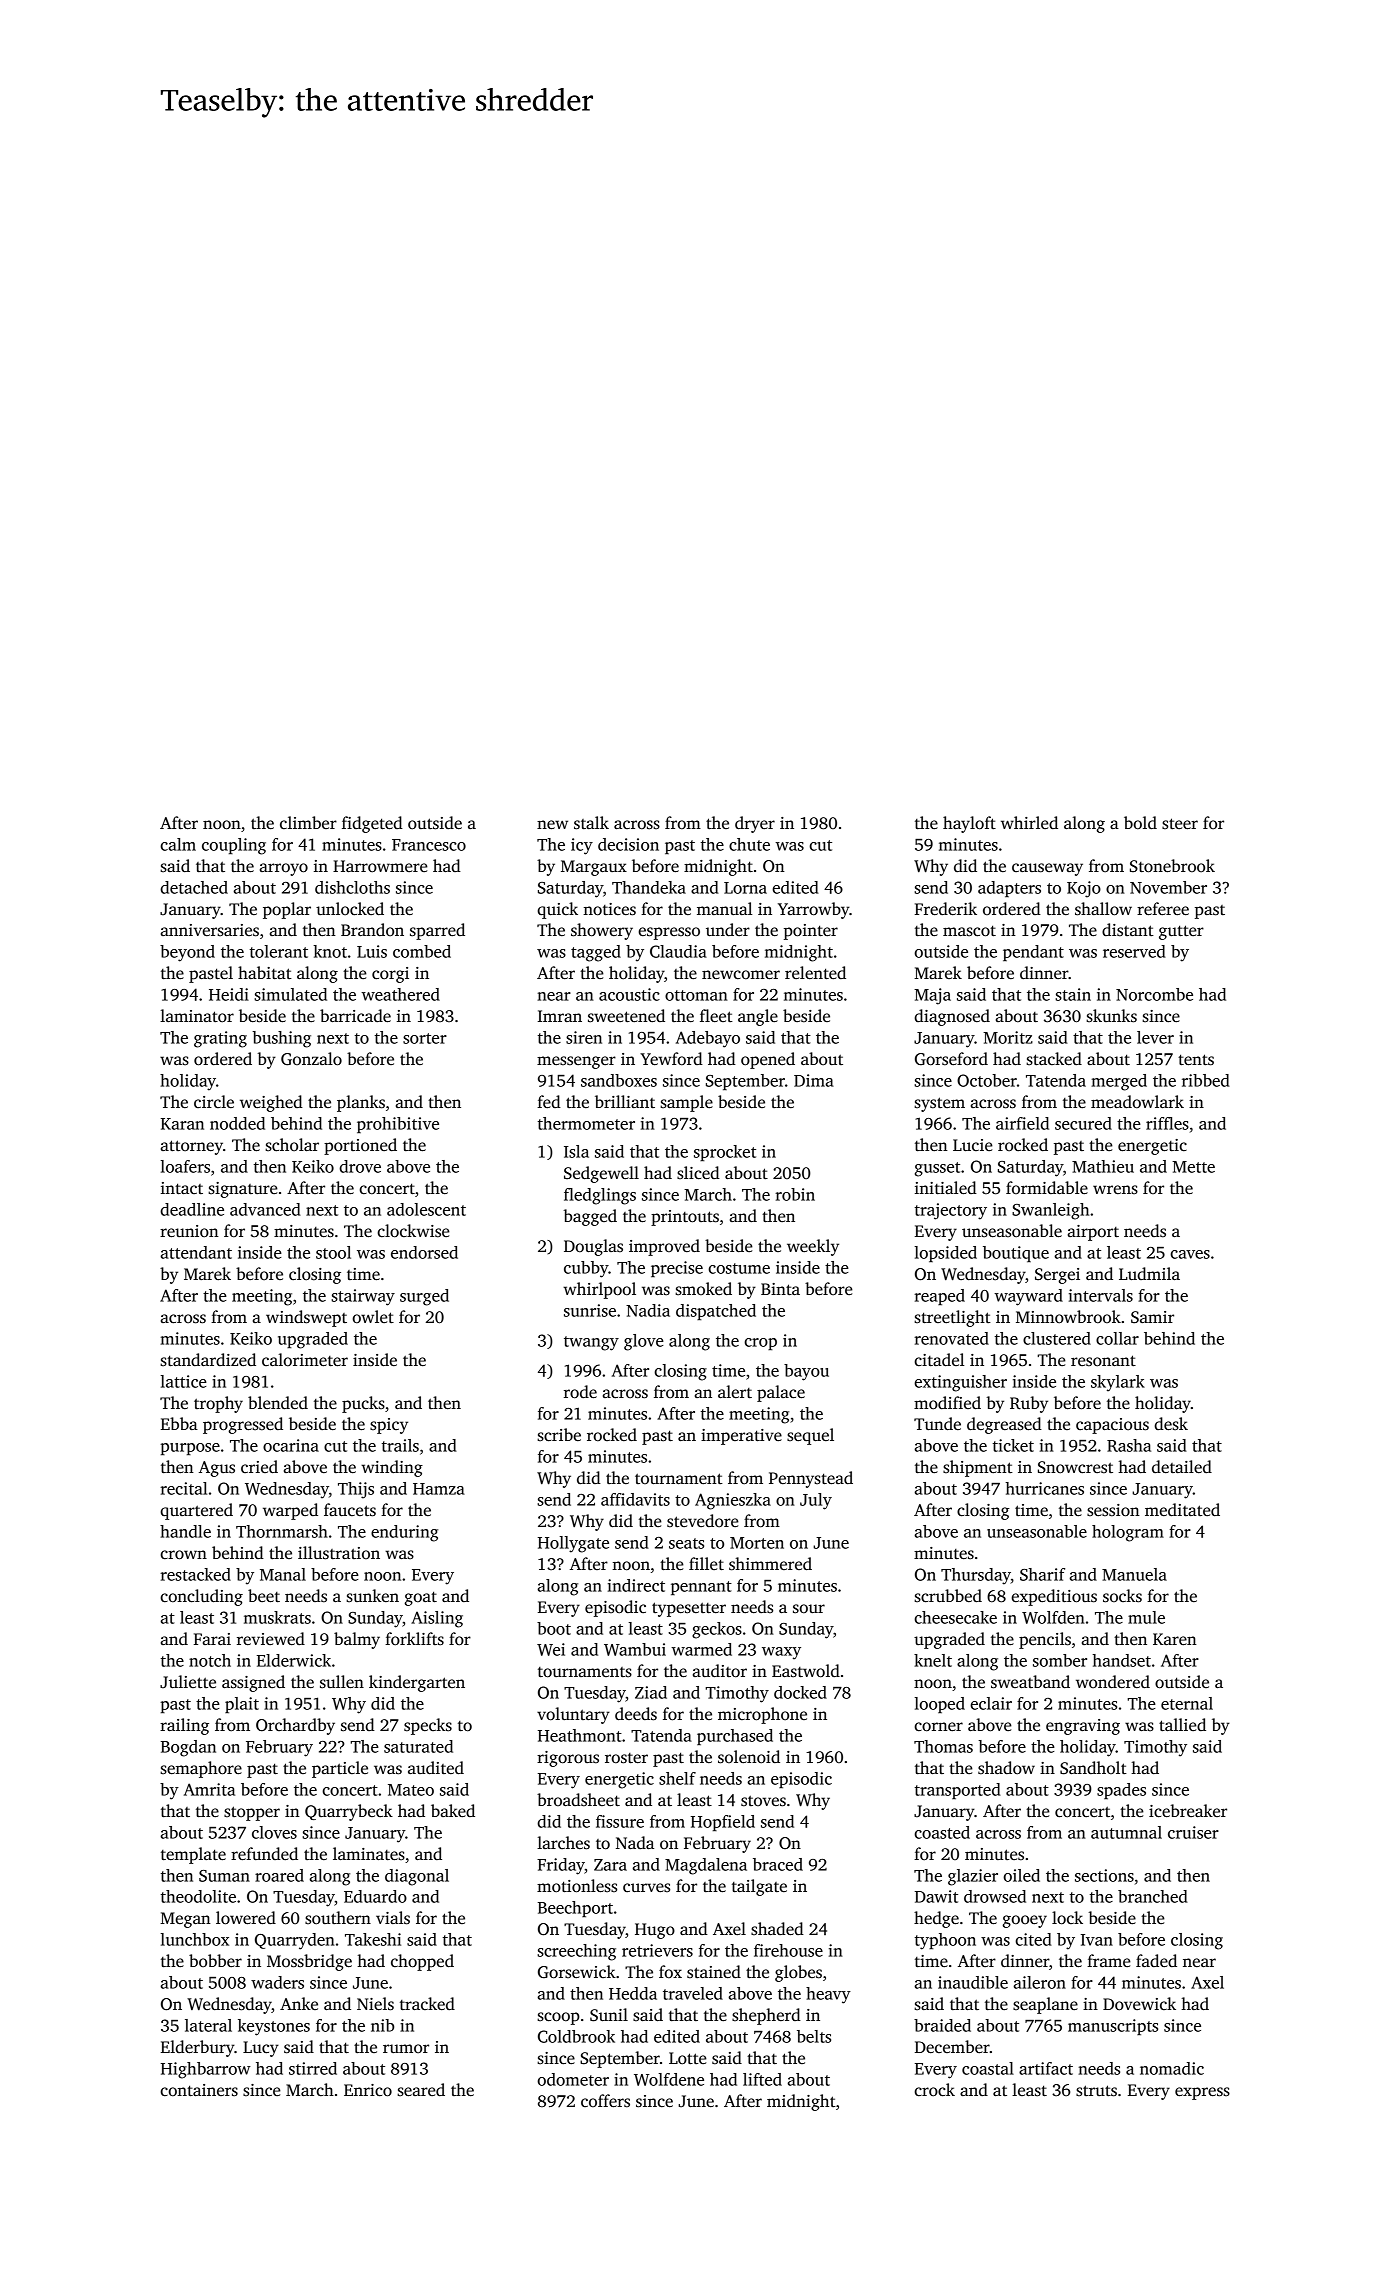  What do you see at coordinates (1134, 951) in the screenshot?
I see `reserved` at bounding box center [1134, 951].
